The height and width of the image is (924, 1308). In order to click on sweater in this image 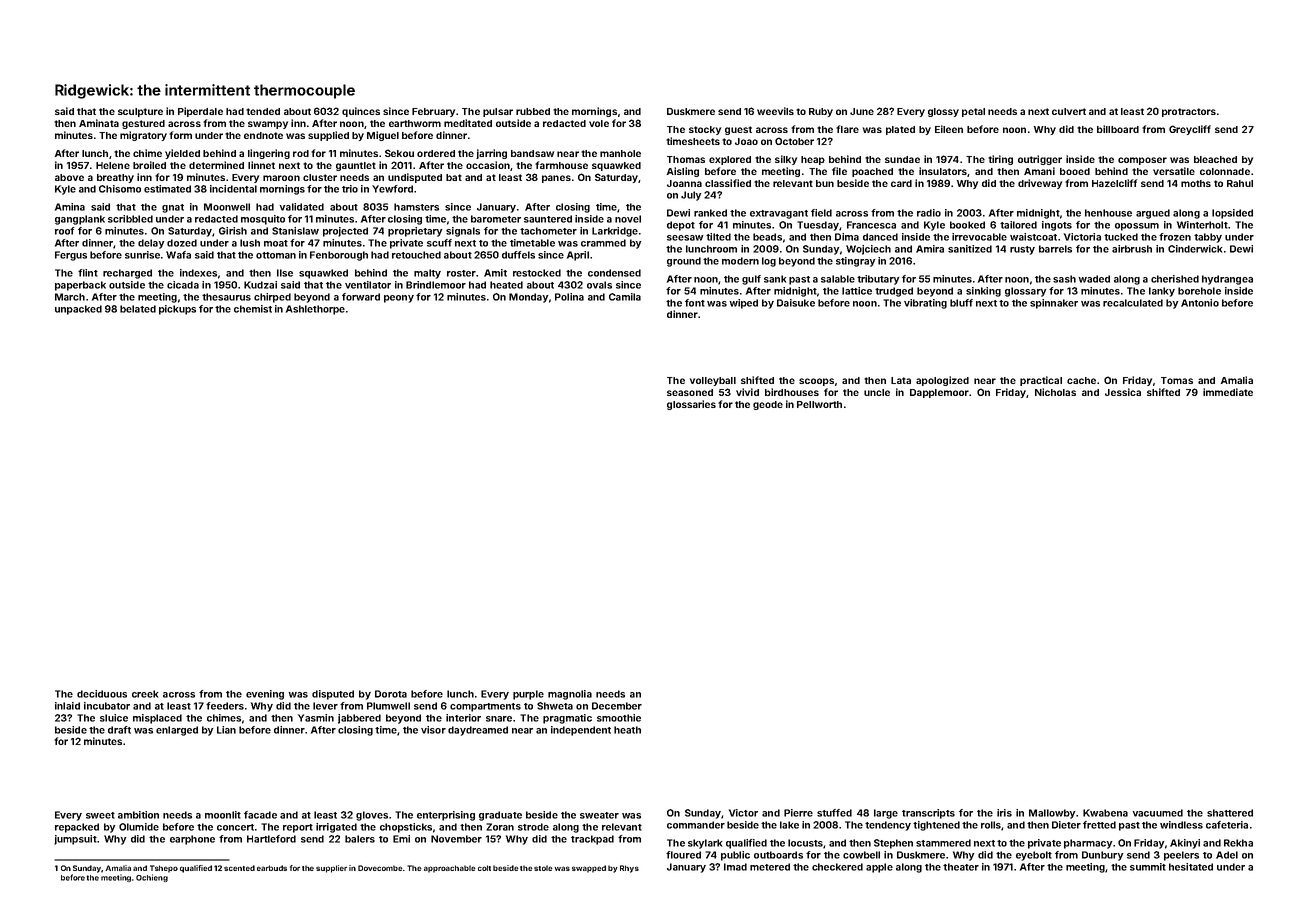, I will do `click(599, 815)`.
